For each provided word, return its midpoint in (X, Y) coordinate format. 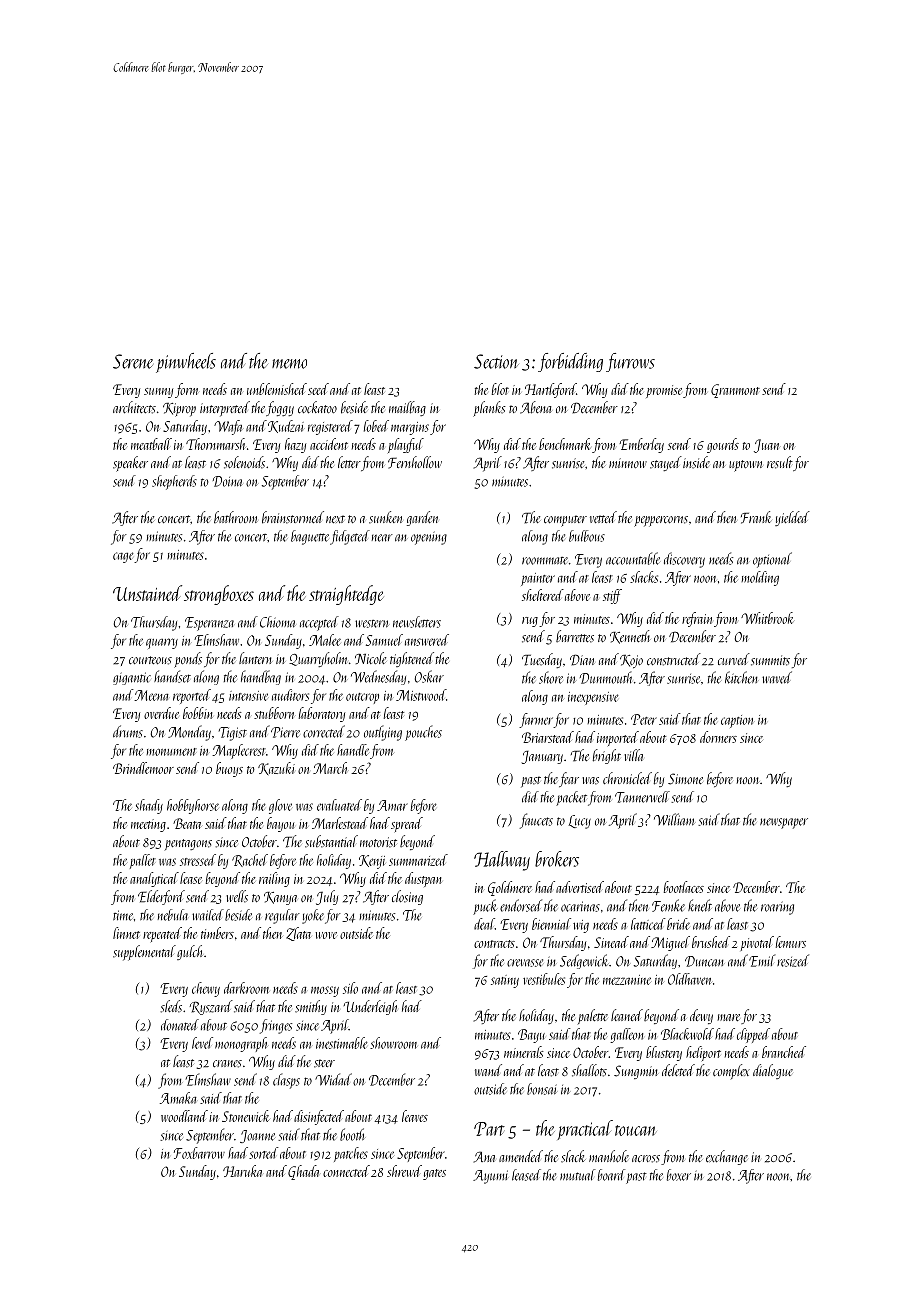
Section (496, 361)
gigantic (132, 678)
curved (734, 659)
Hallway (502, 861)
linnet (126, 933)
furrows (630, 362)
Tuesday (542, 660)
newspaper (784, 823)
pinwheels (186, 363)
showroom (393, 1043)
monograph (241, 1044)
